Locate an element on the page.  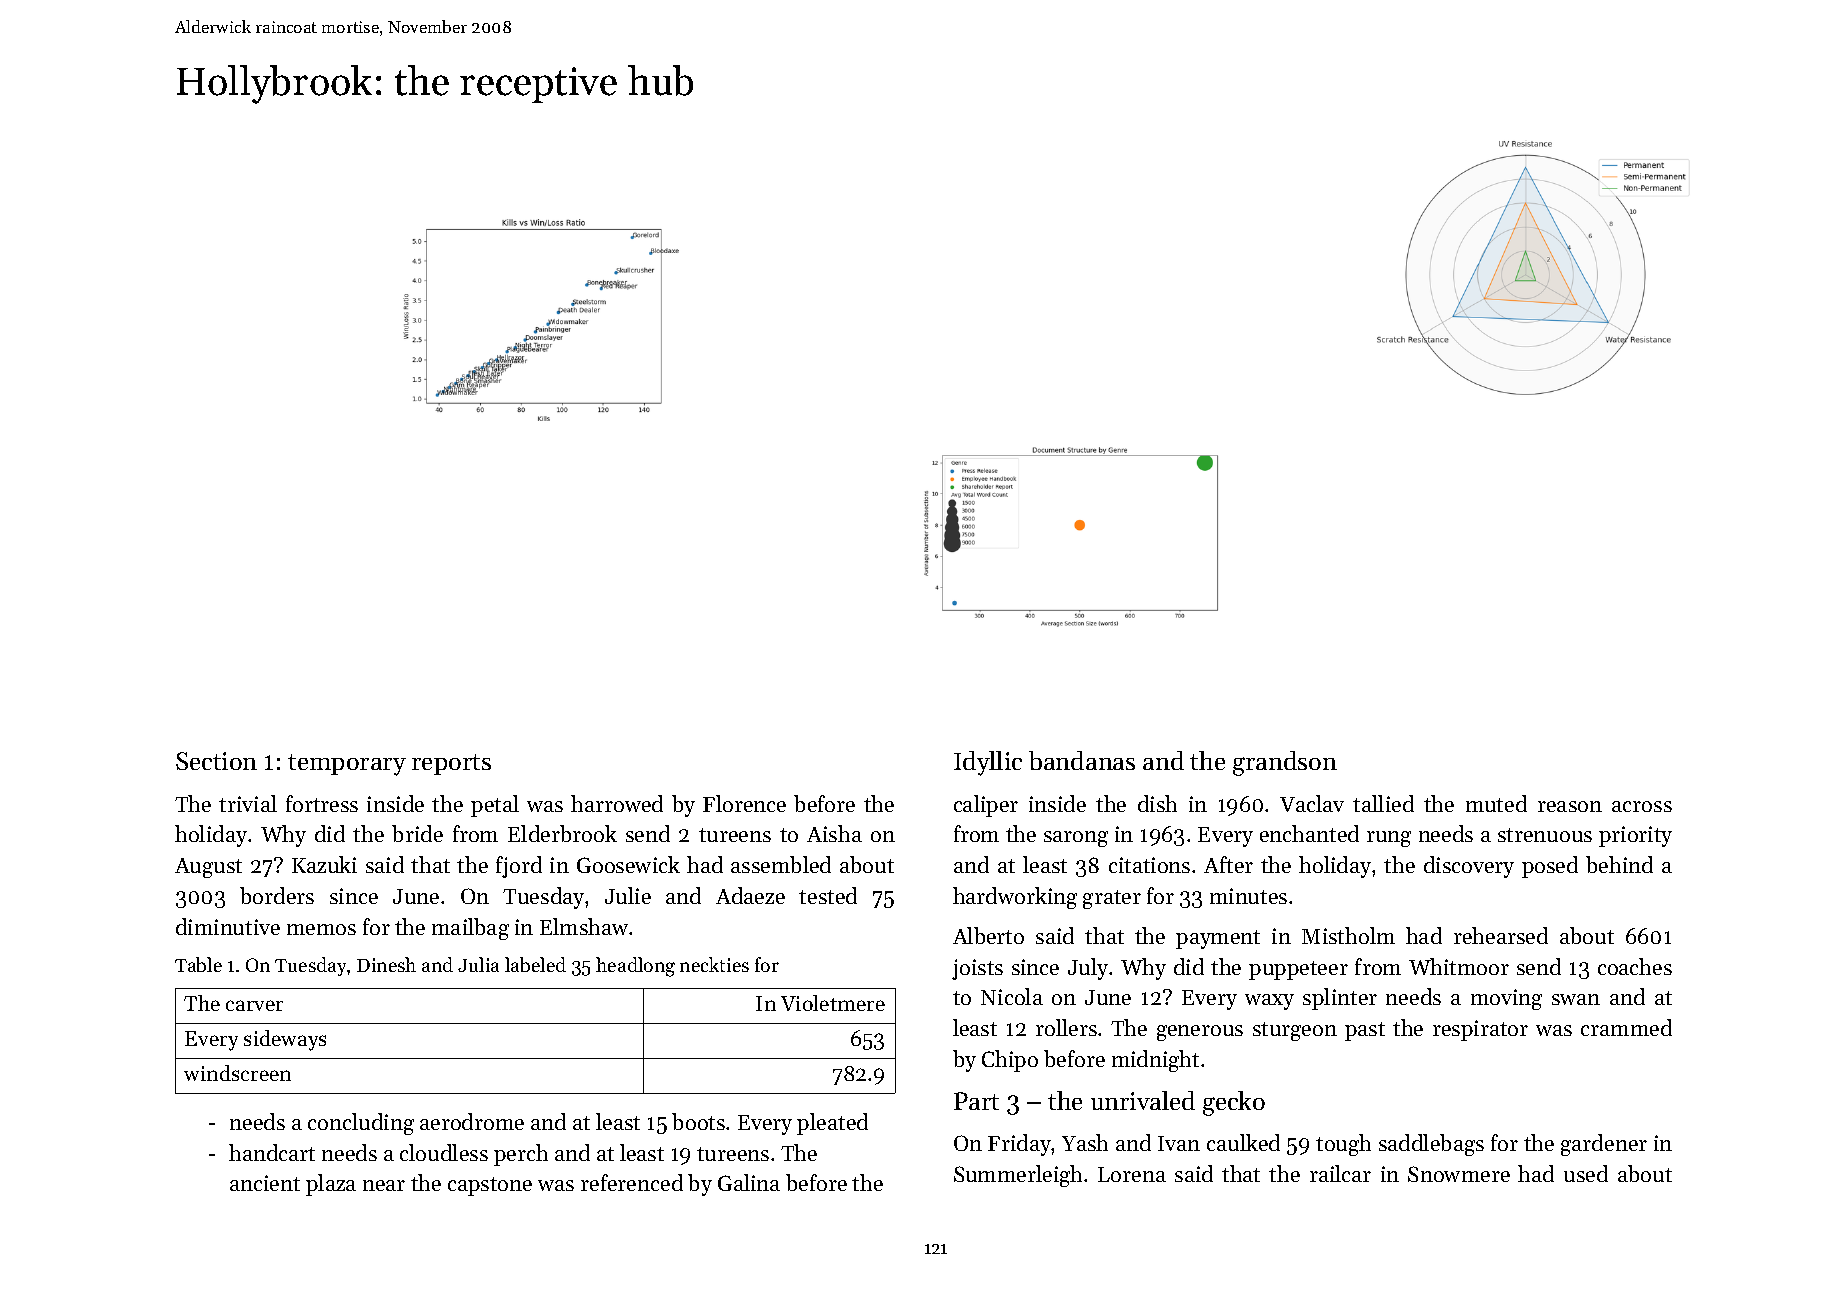
bride is located at coordinates (417, 833).
